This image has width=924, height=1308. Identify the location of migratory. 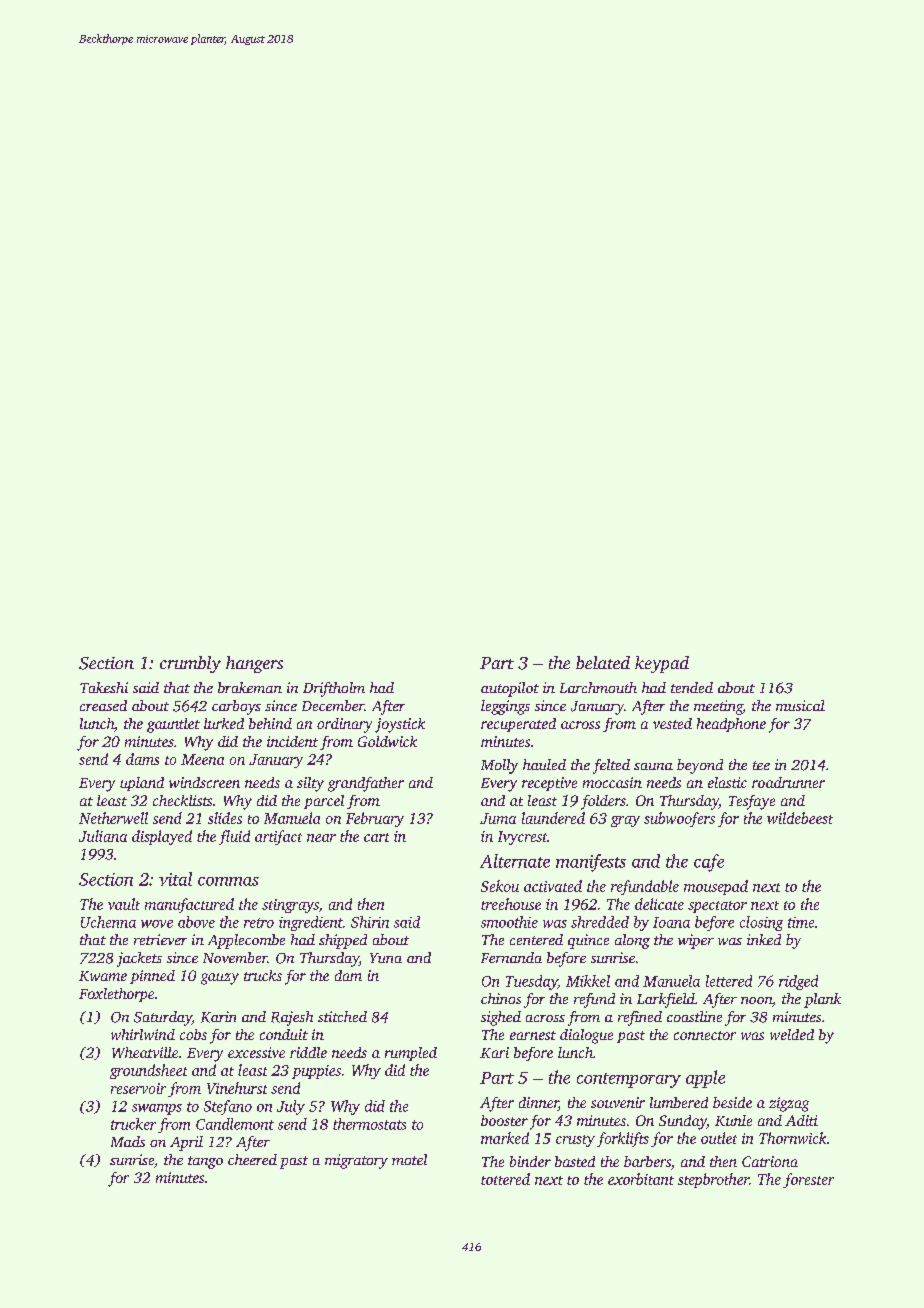
(356, 1161).
